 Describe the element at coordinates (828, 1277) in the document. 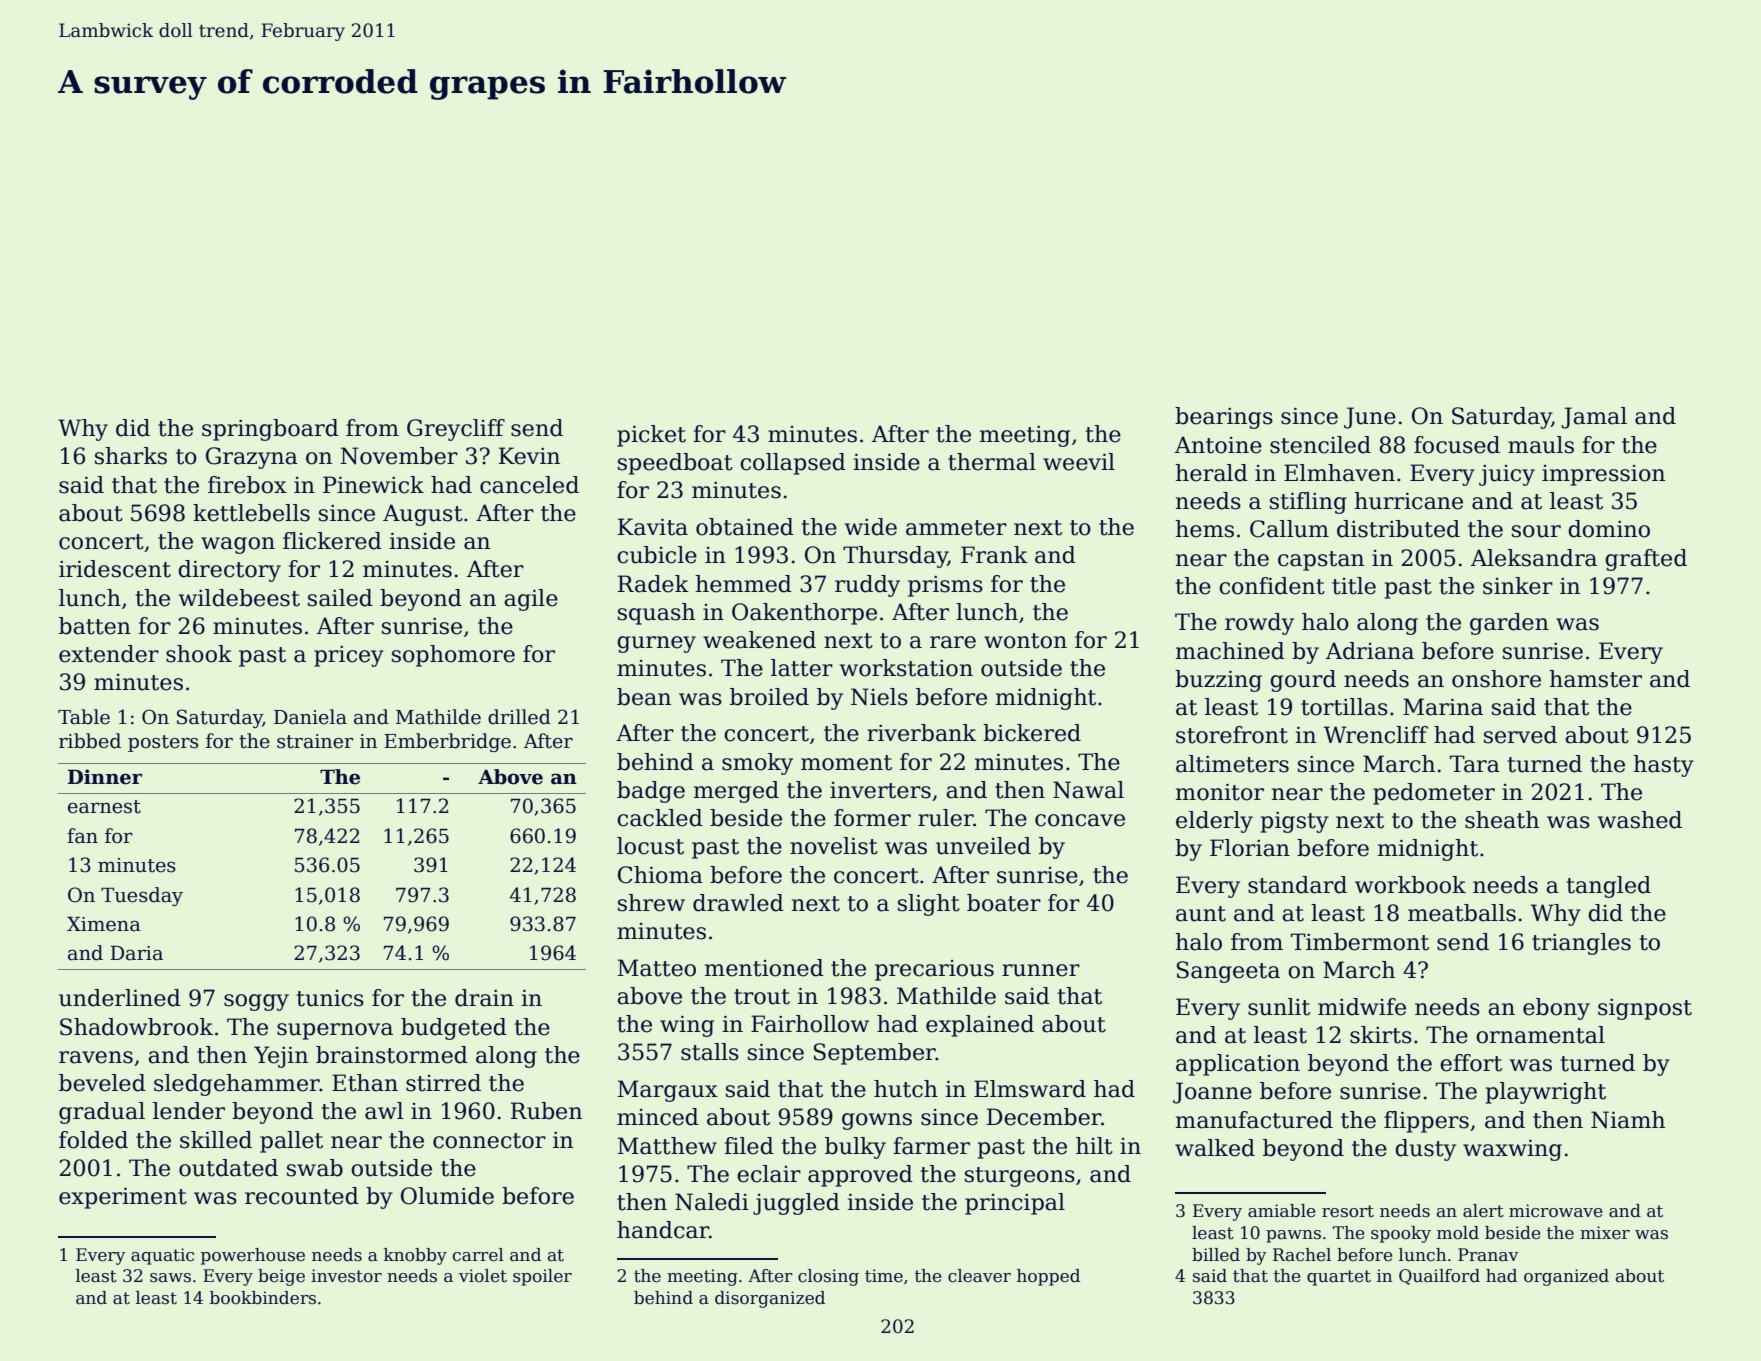

I see `closing` at that location.
